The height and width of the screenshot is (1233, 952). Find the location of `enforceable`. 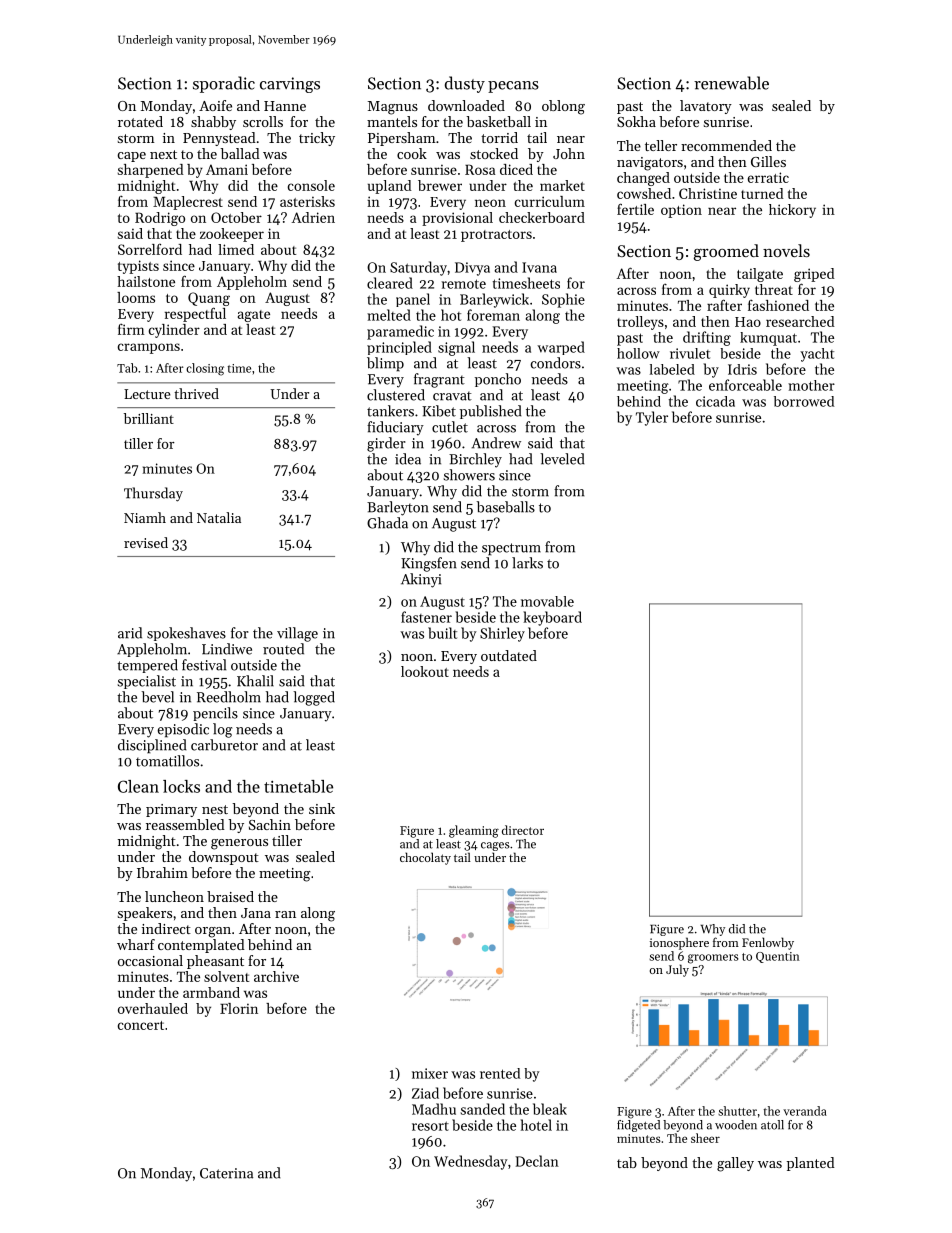

enforceable is located at coordinates (745, 385).
